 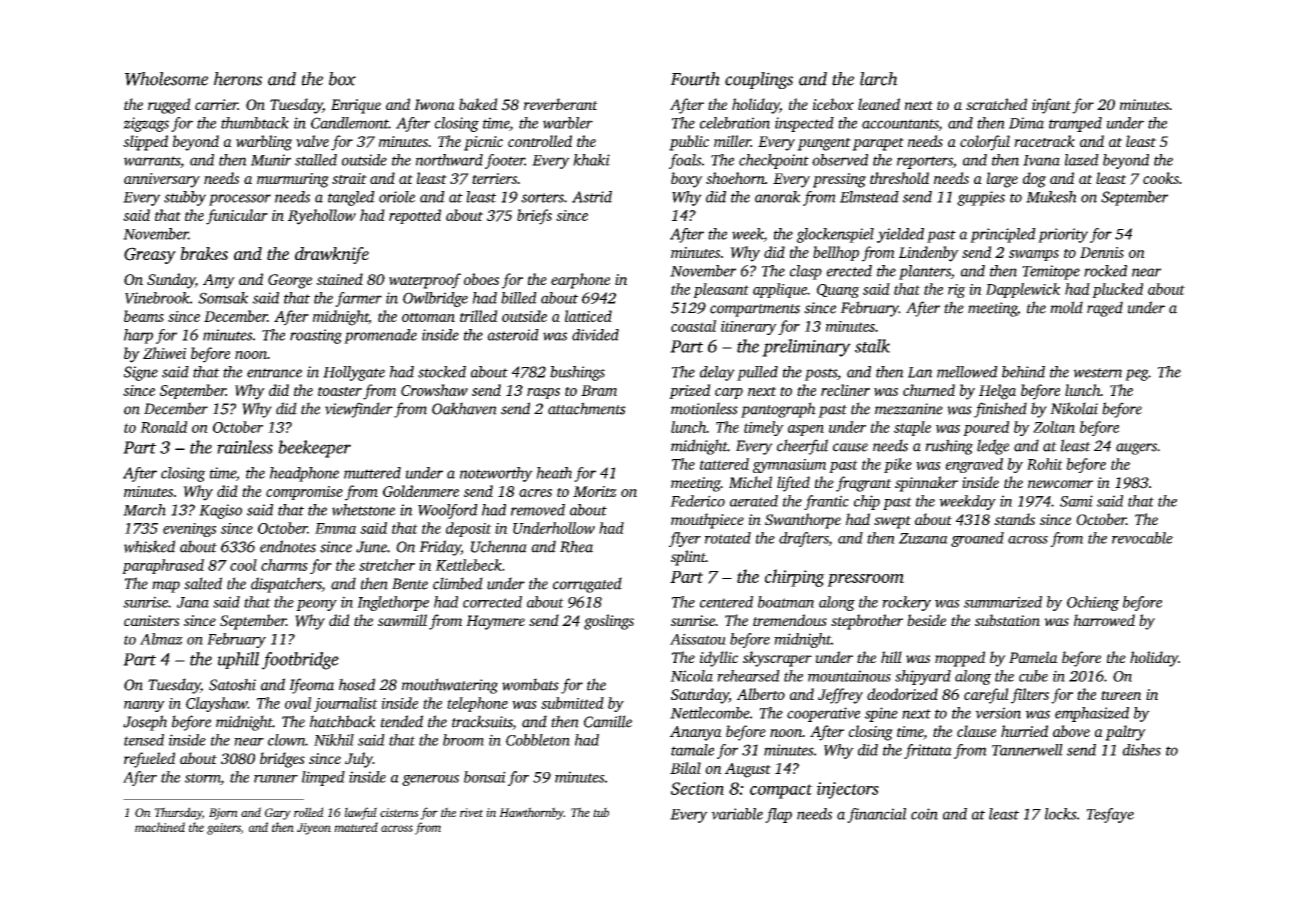 I want to click on corrected, so click(x=492, y=602).
